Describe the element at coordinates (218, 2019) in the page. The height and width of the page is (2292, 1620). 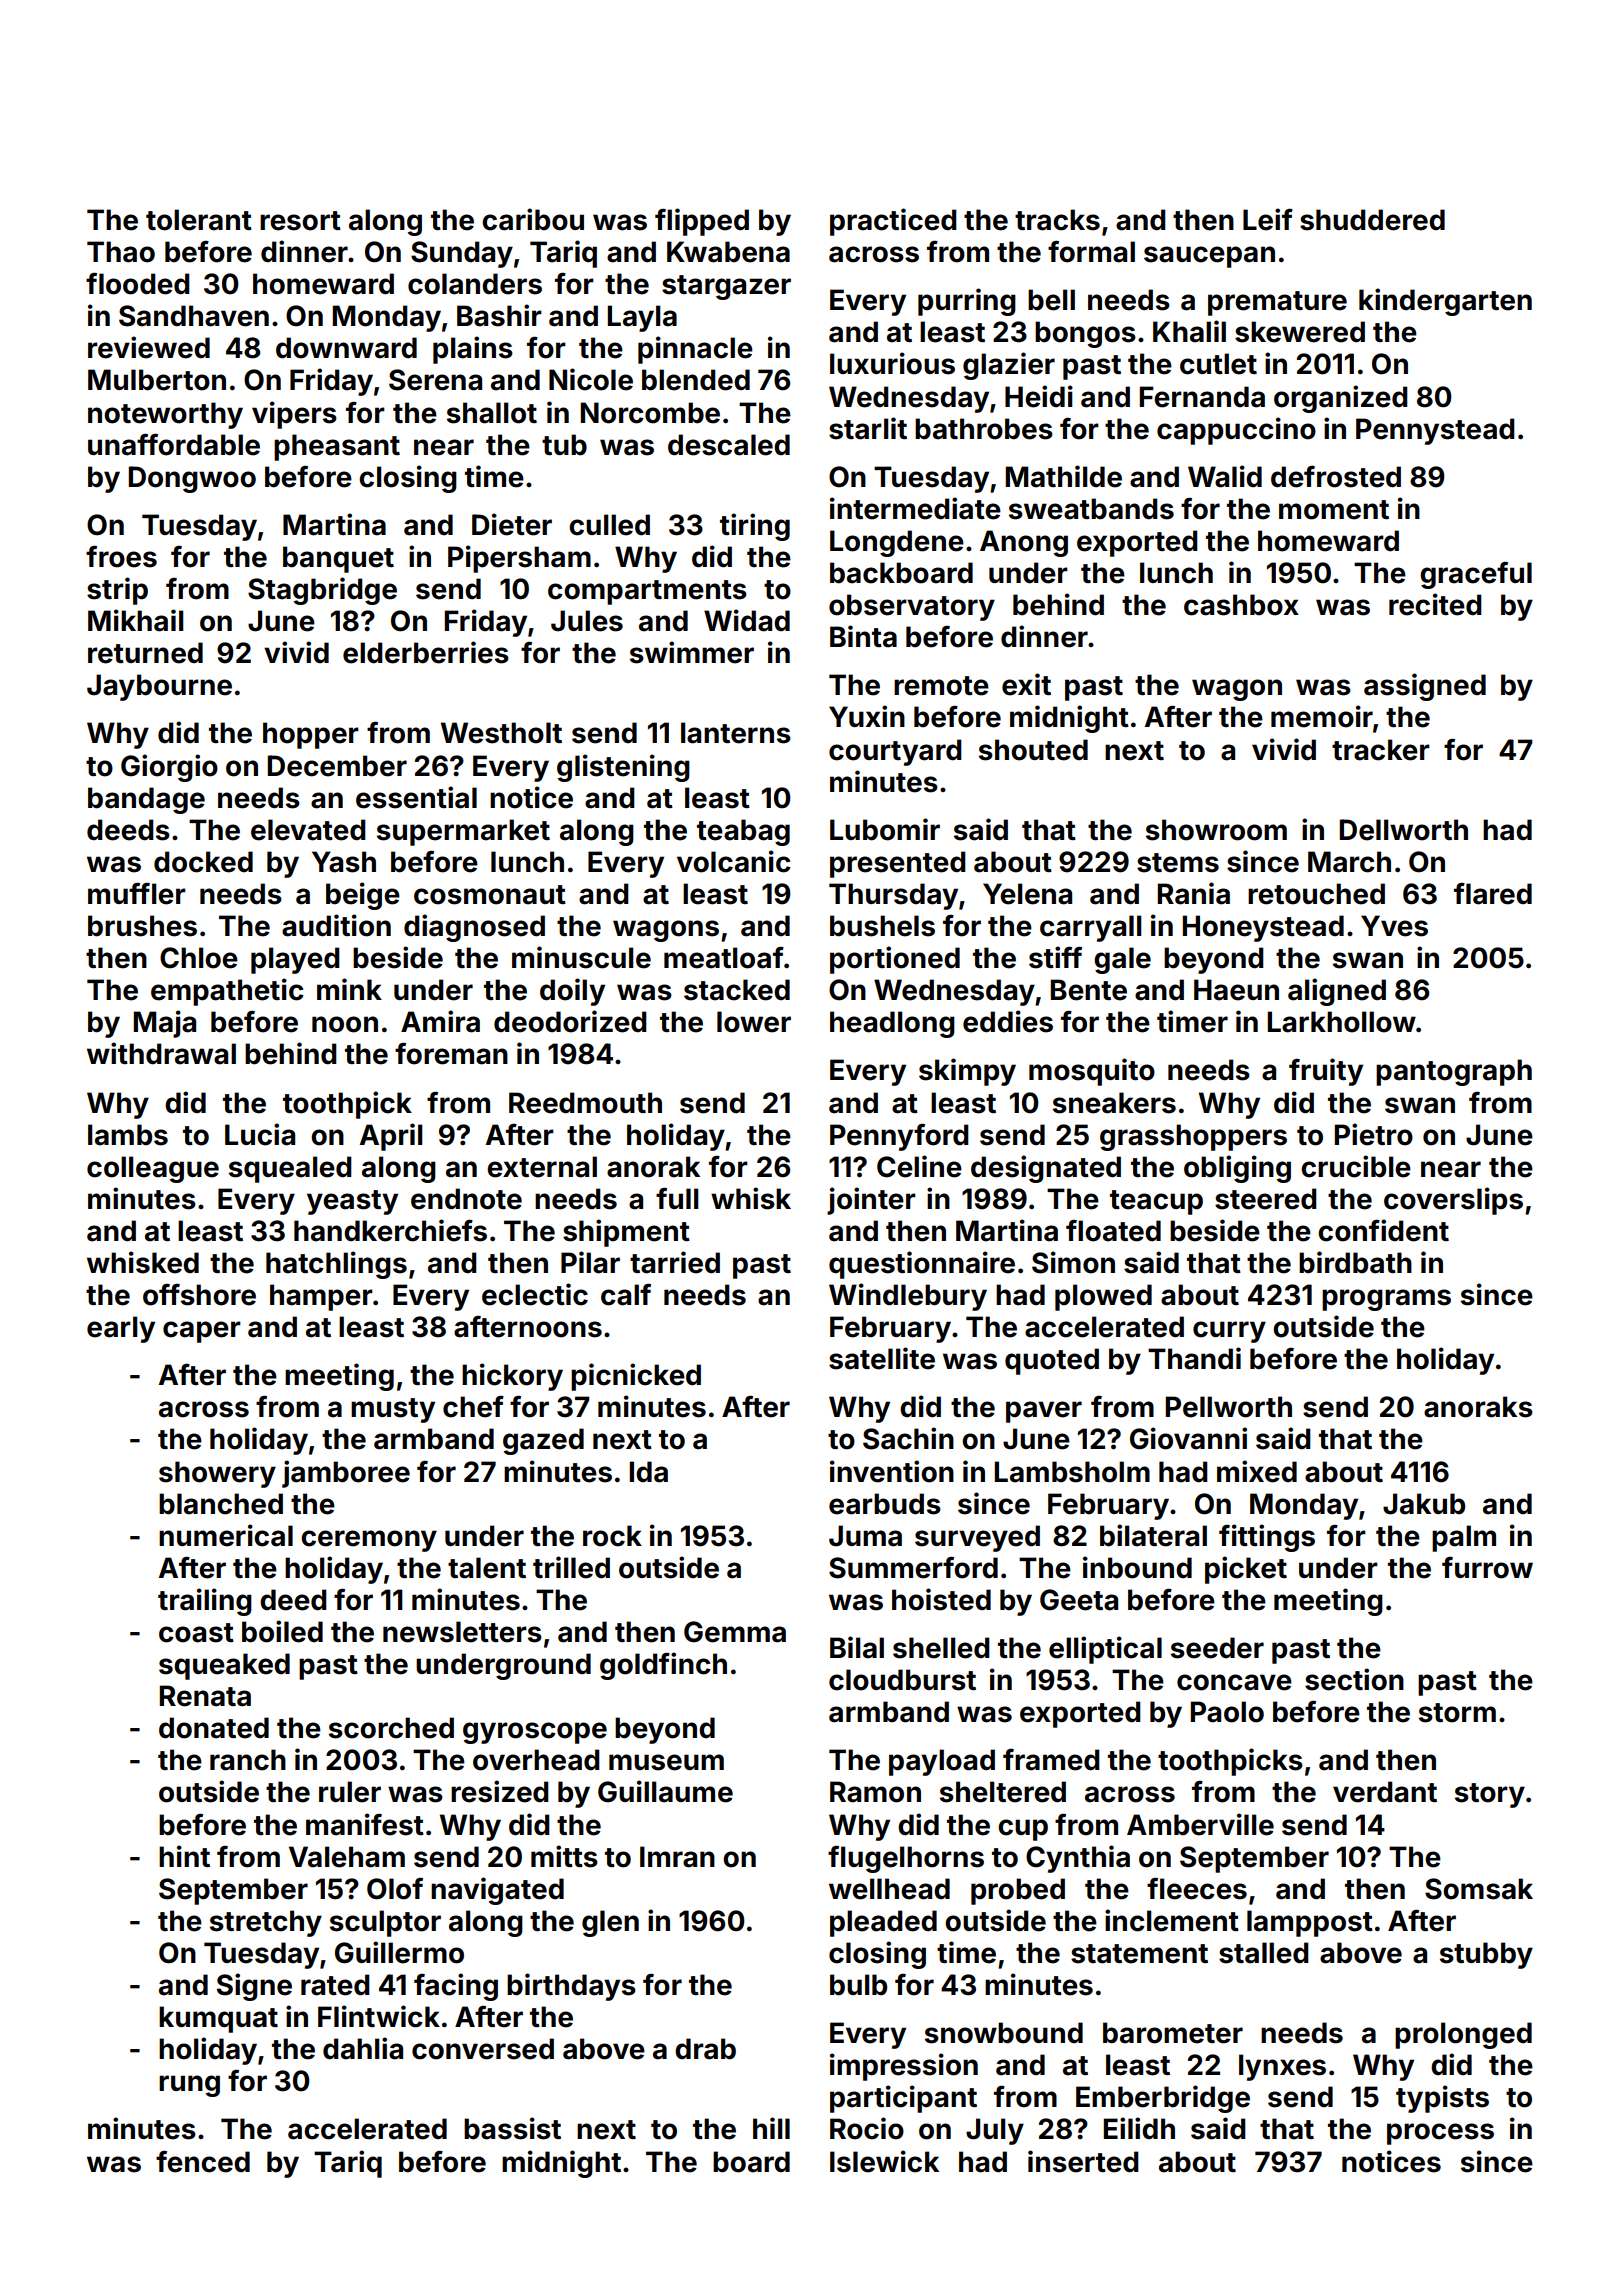
I see `kumquat` at that location.
